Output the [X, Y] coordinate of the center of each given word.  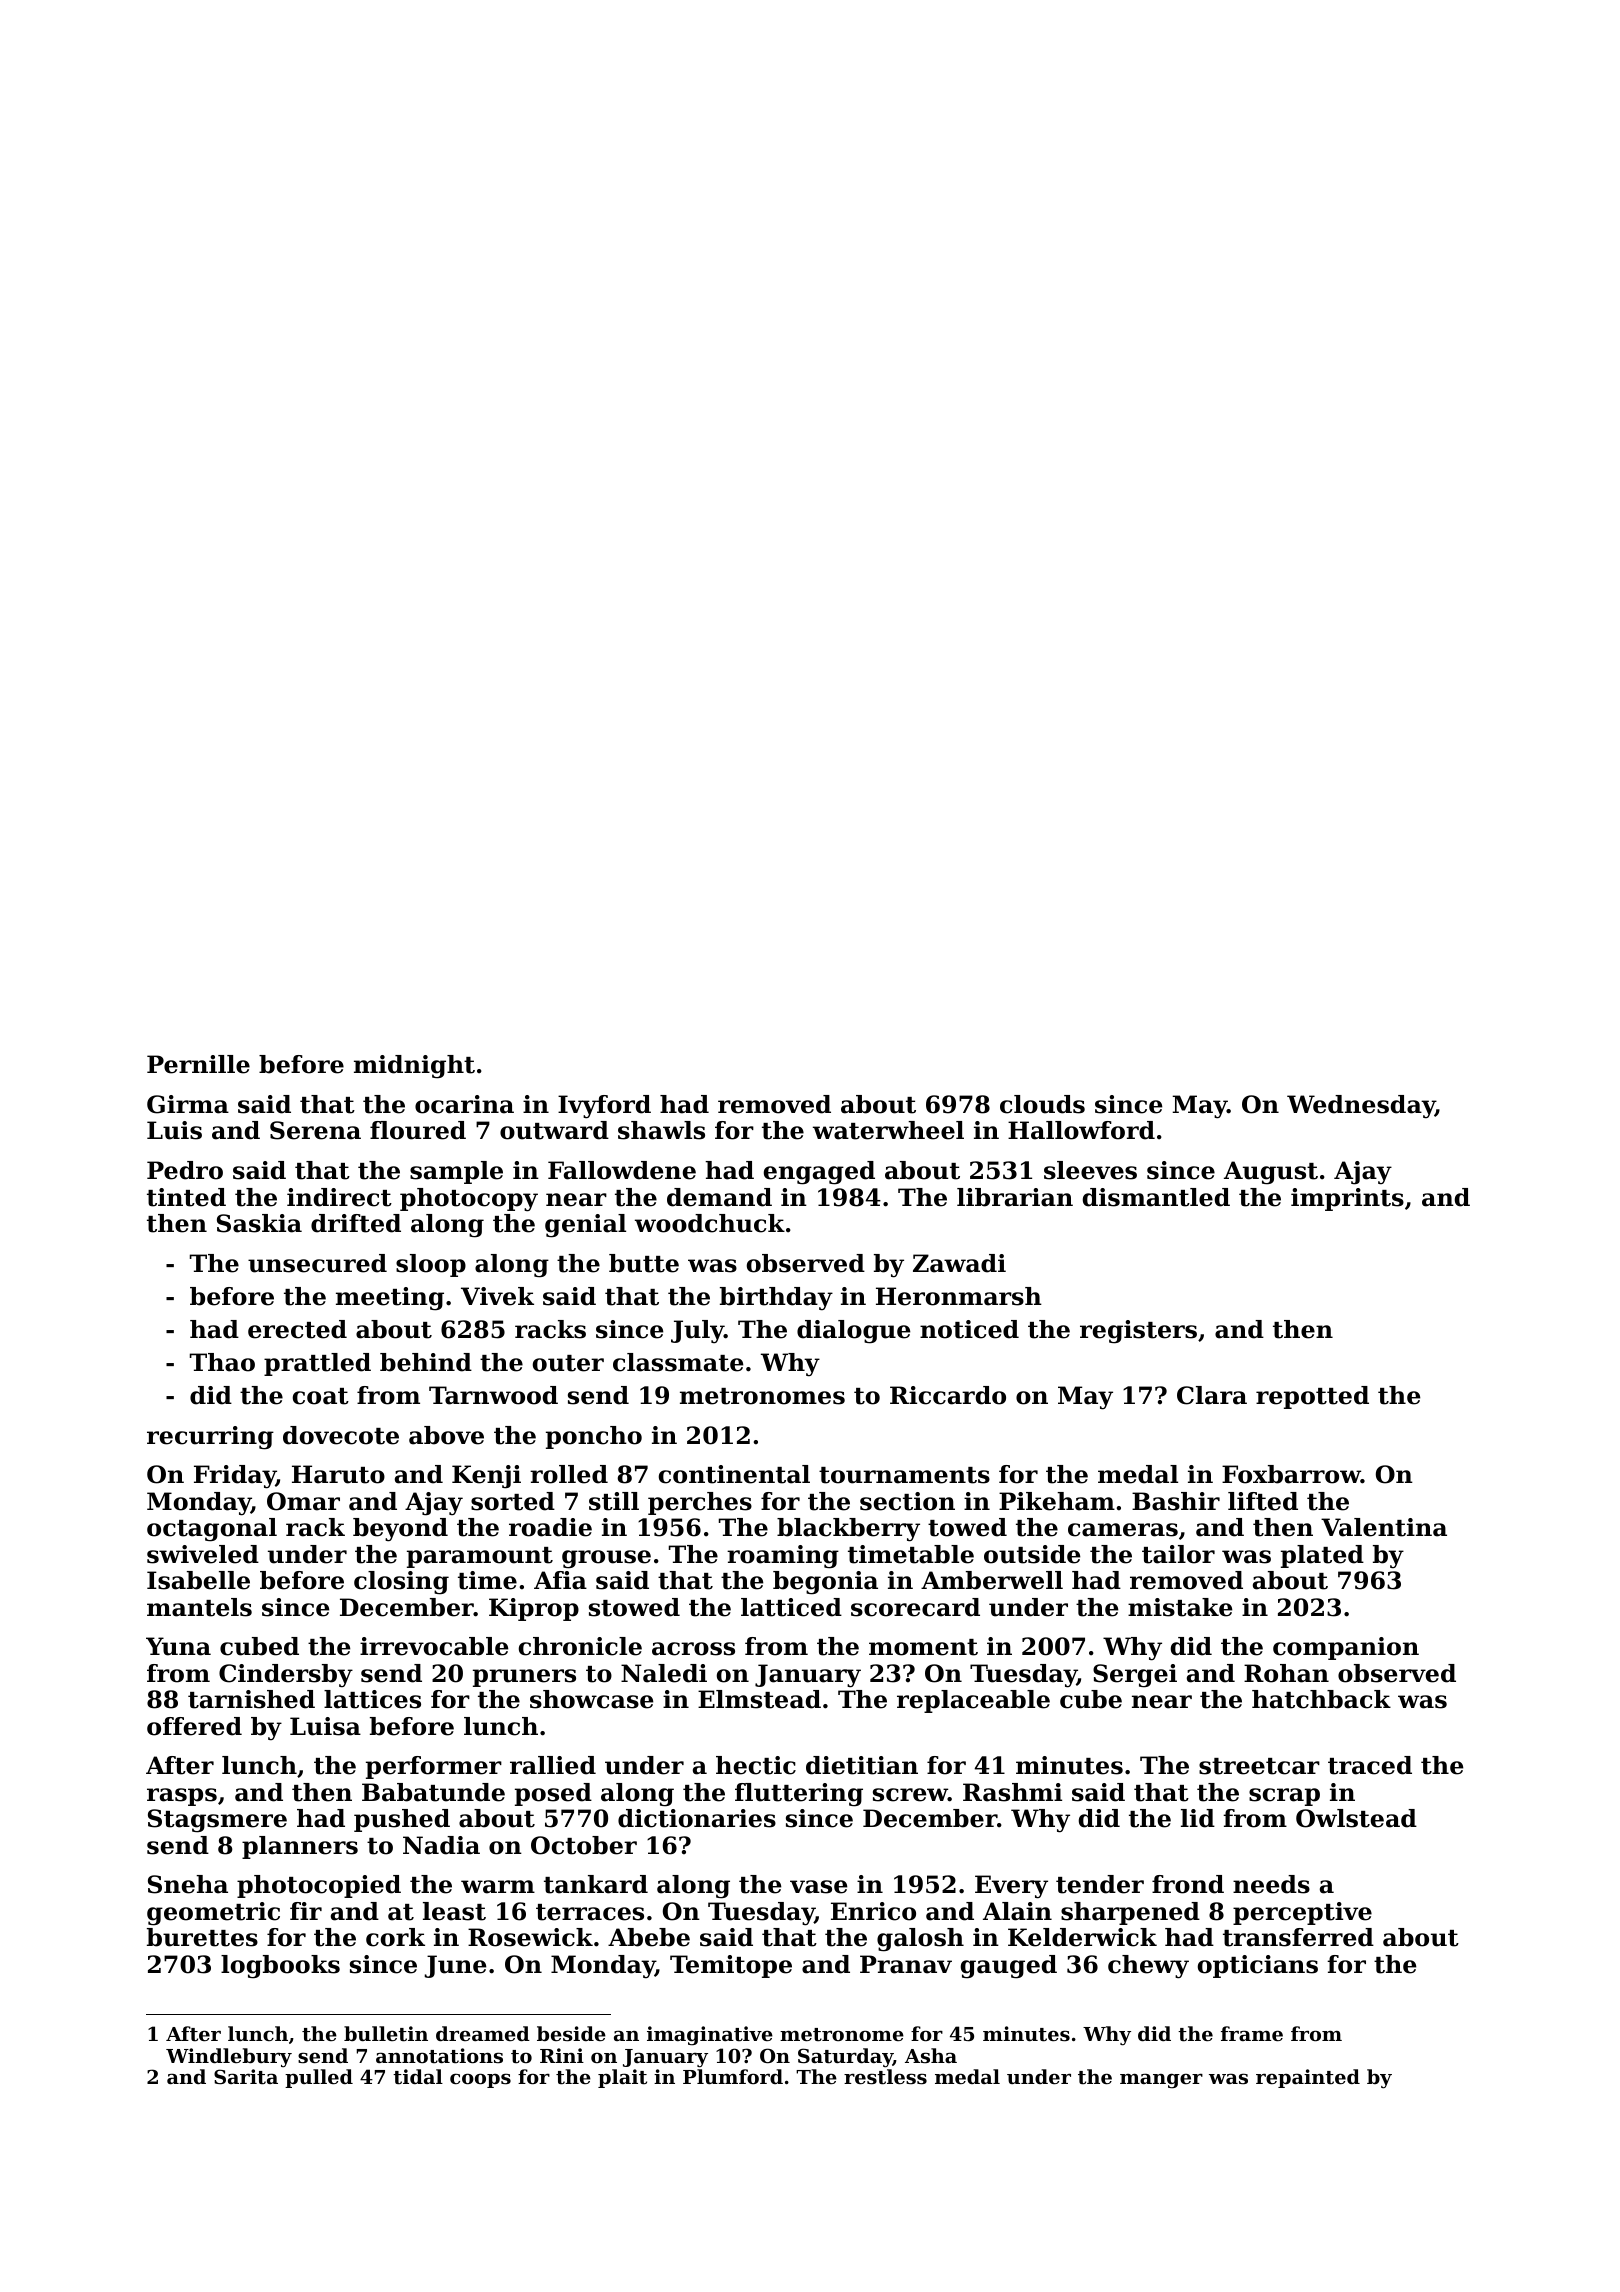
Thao [222, 1362]
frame [1252, 2033]
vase [818, 1887]
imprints [1347, 1199]
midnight [414, 1067]
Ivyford [604, 1107]
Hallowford [1081, 1130]
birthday [776, 1298]
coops [480, 2080]
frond [1188, 1884]
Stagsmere [217, 1821]
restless [885, 2077]
